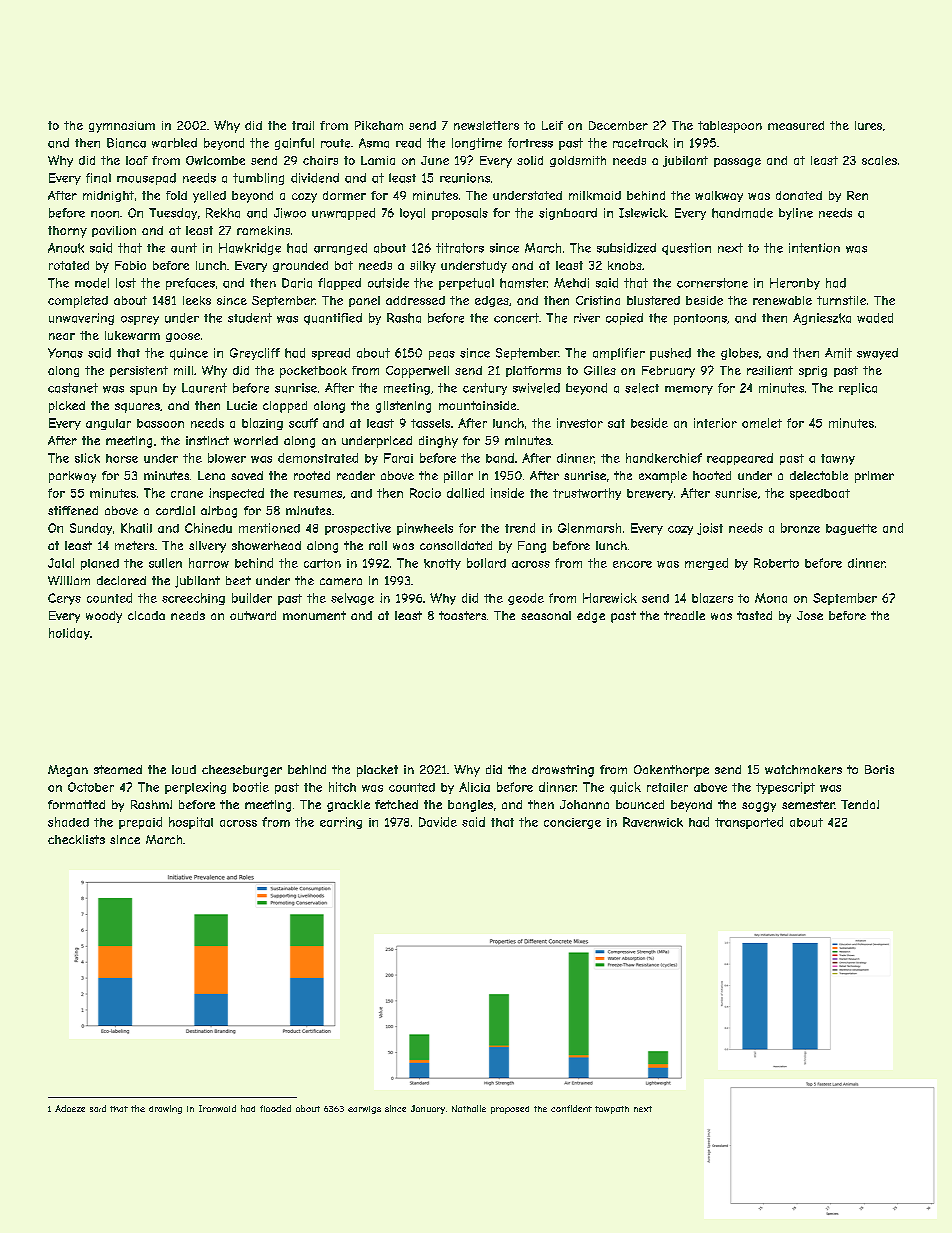  Describe the element at coordinates (191, 823) in the screenshot. I see `hospital` at that location.
